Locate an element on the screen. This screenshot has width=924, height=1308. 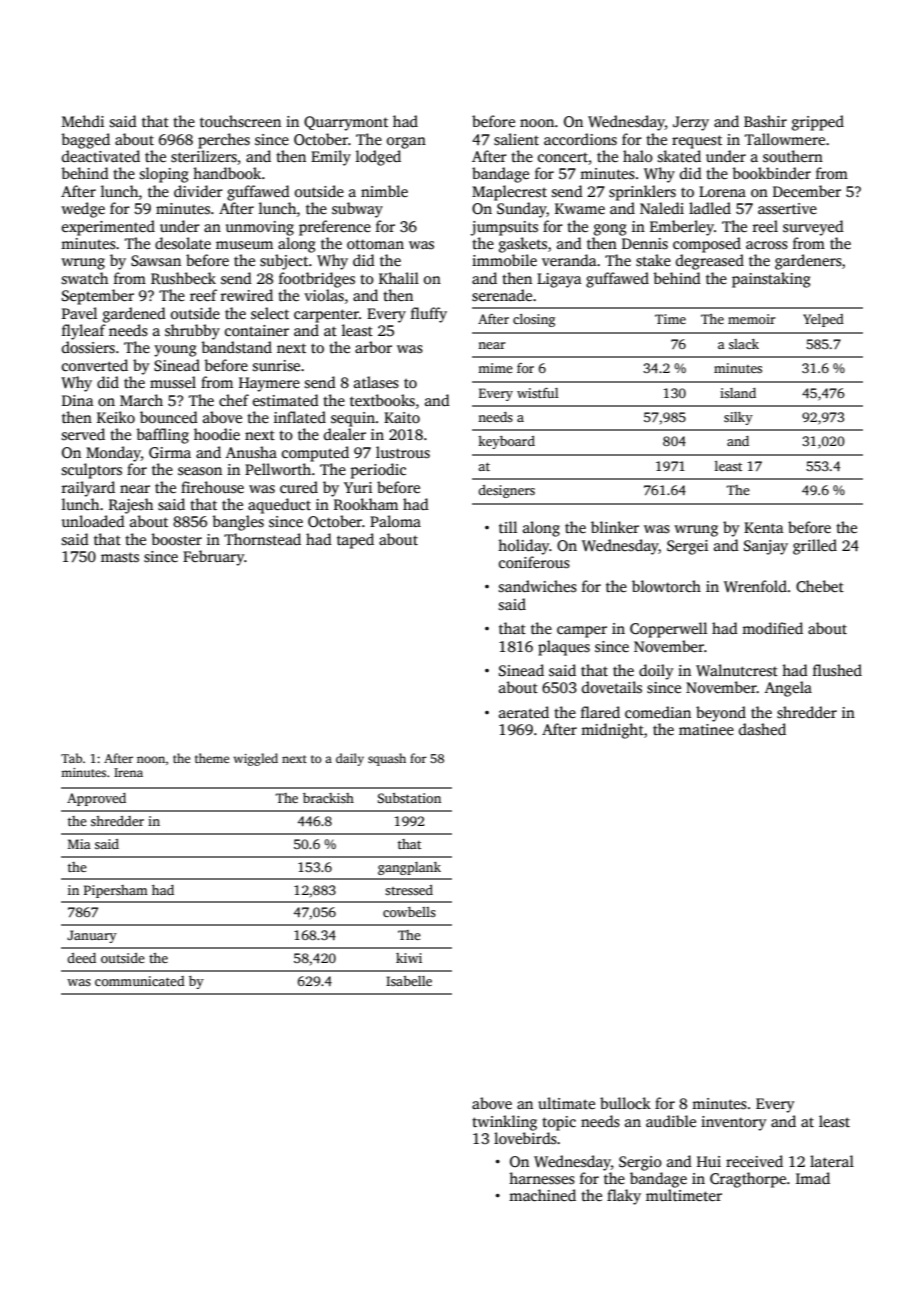
gangplank is located at coordinates (409, 868).
